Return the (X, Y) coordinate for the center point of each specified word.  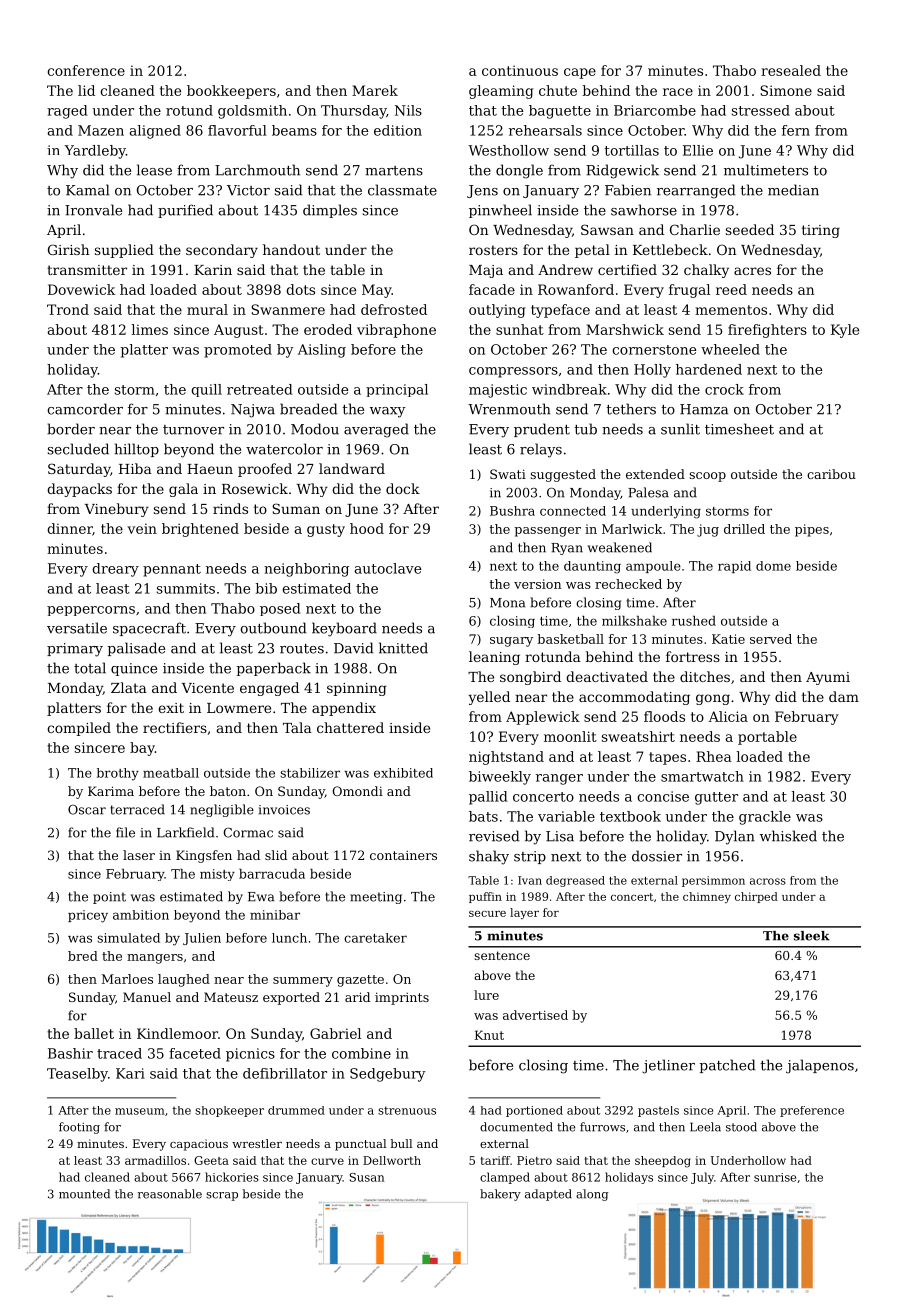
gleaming (501, 92)
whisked (788, 836)
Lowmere (239, 708)
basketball (571, 639)
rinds (230, 508)
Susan (367, 1177)
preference (812, 1111)
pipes (812, 530)
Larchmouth (257, 170)
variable (566, 816)
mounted (84, 1194)
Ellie (698, 150)
